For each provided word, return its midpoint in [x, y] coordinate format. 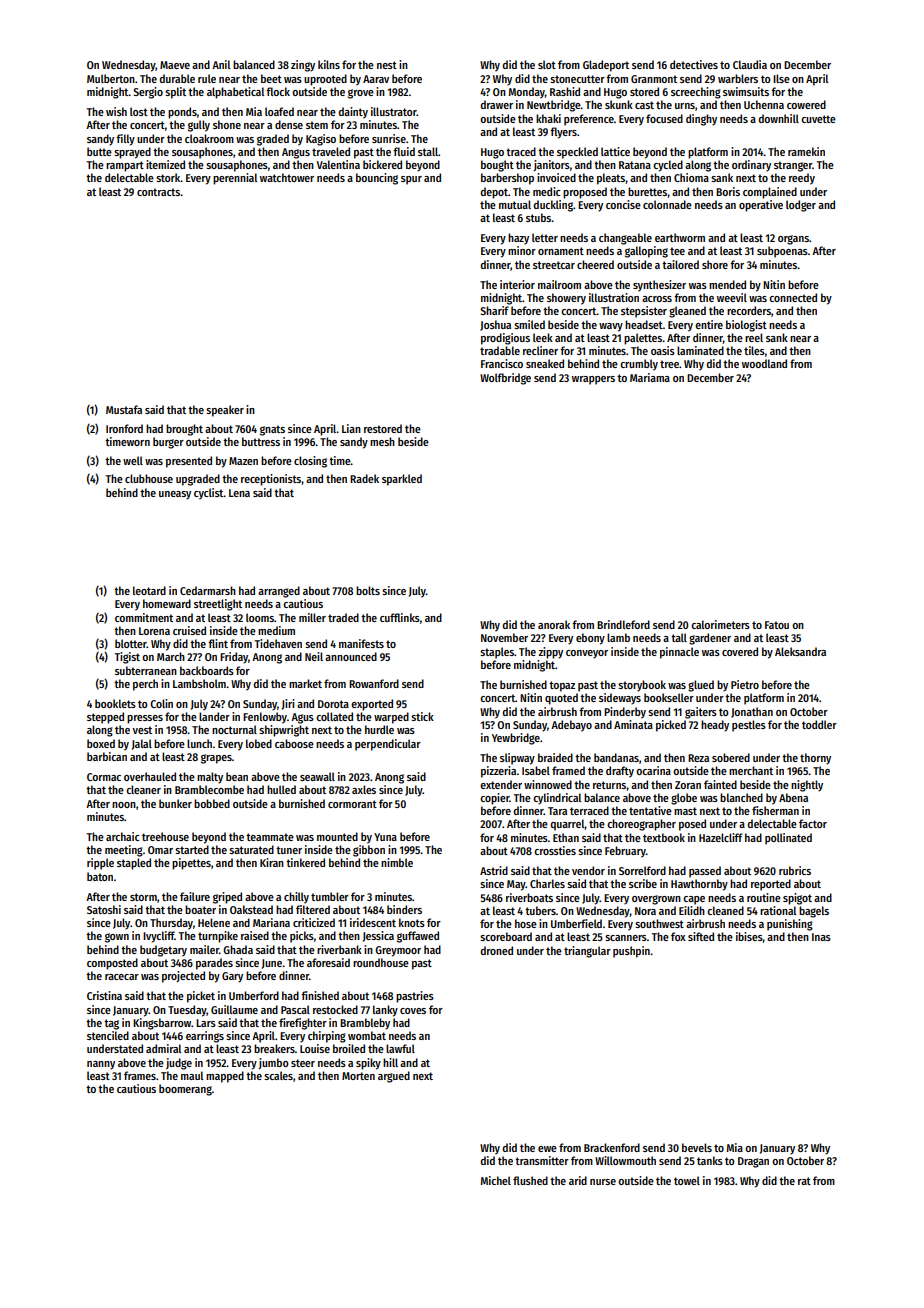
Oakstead [251, 909]
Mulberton [111, 78]
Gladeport [606, 66]
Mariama [650, 377]
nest [387, 65]
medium [276, 630]
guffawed [418, 937]
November [504, 637]
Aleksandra [800, 651]
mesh [382, 441]
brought [184, 430]
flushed [530, 1180]
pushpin [631, 952]
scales [278, 1075]
